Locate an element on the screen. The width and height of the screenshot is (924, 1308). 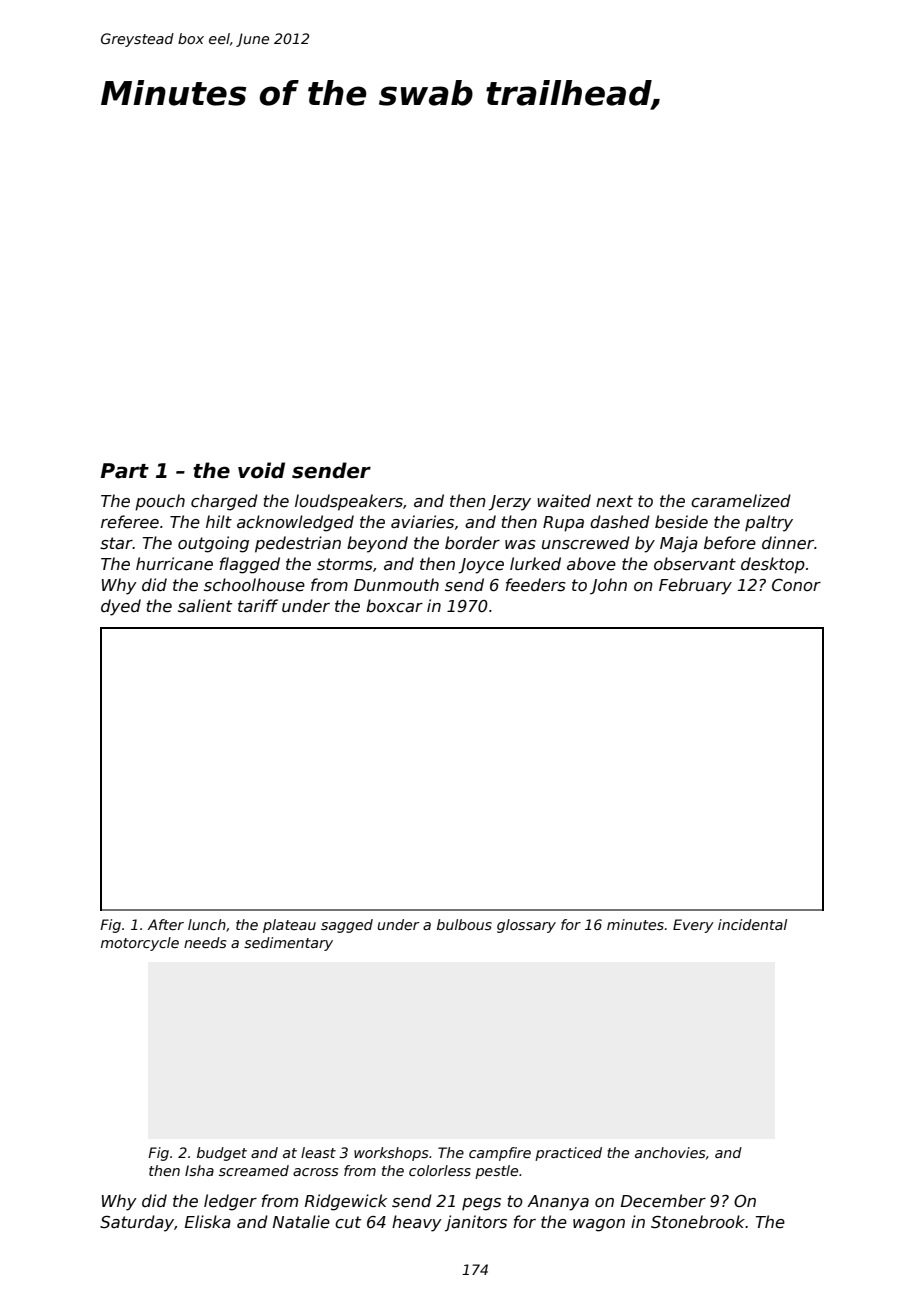
dinner is located at coordinates (788, 543).
